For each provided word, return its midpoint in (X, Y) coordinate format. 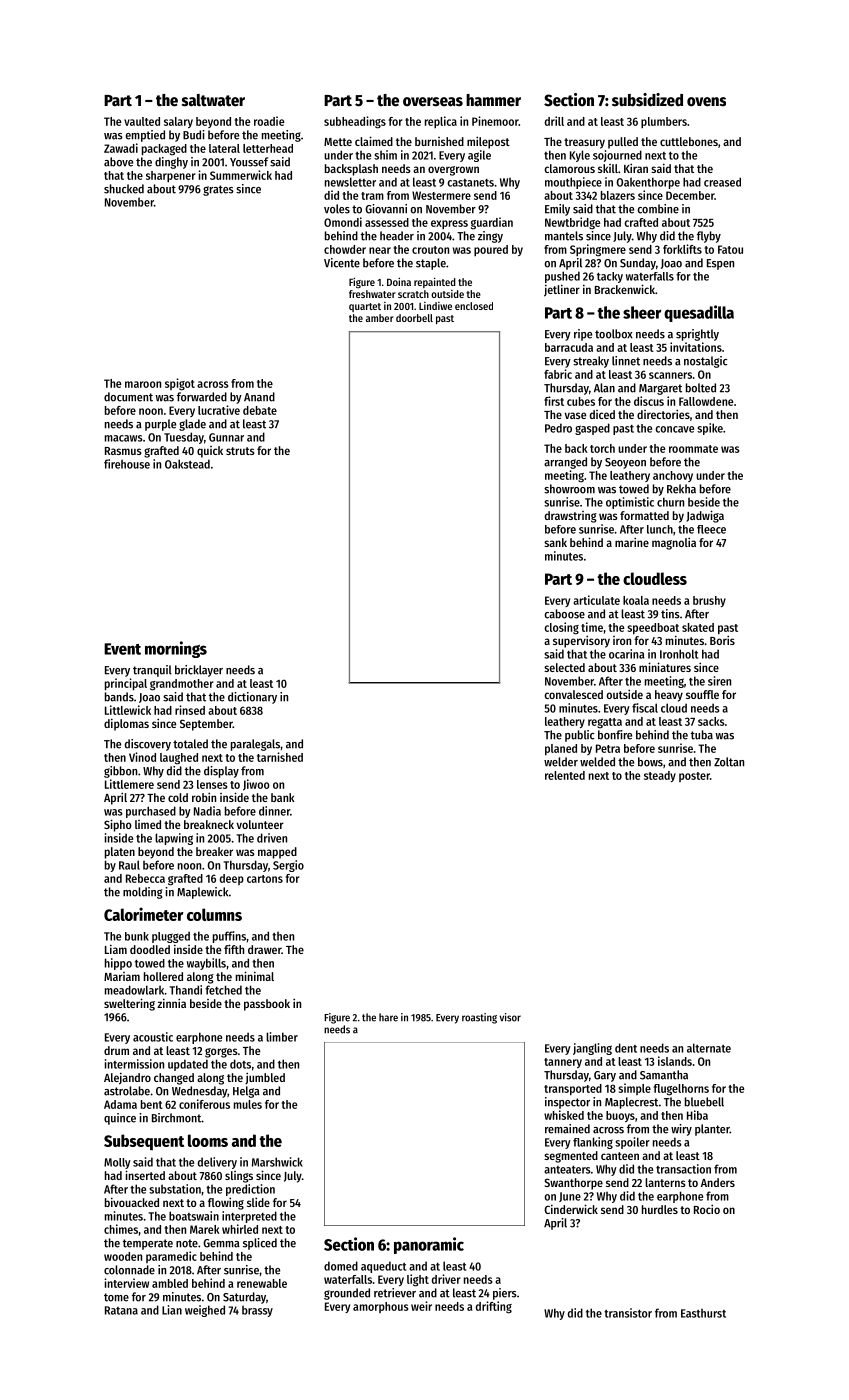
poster (694, 777)
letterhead (268, 148)
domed (341, 1266)
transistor (628, 1313)
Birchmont (177, 1118)
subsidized (647, 100)
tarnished (280, 757)
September (206, 725)
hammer (493, 100)
